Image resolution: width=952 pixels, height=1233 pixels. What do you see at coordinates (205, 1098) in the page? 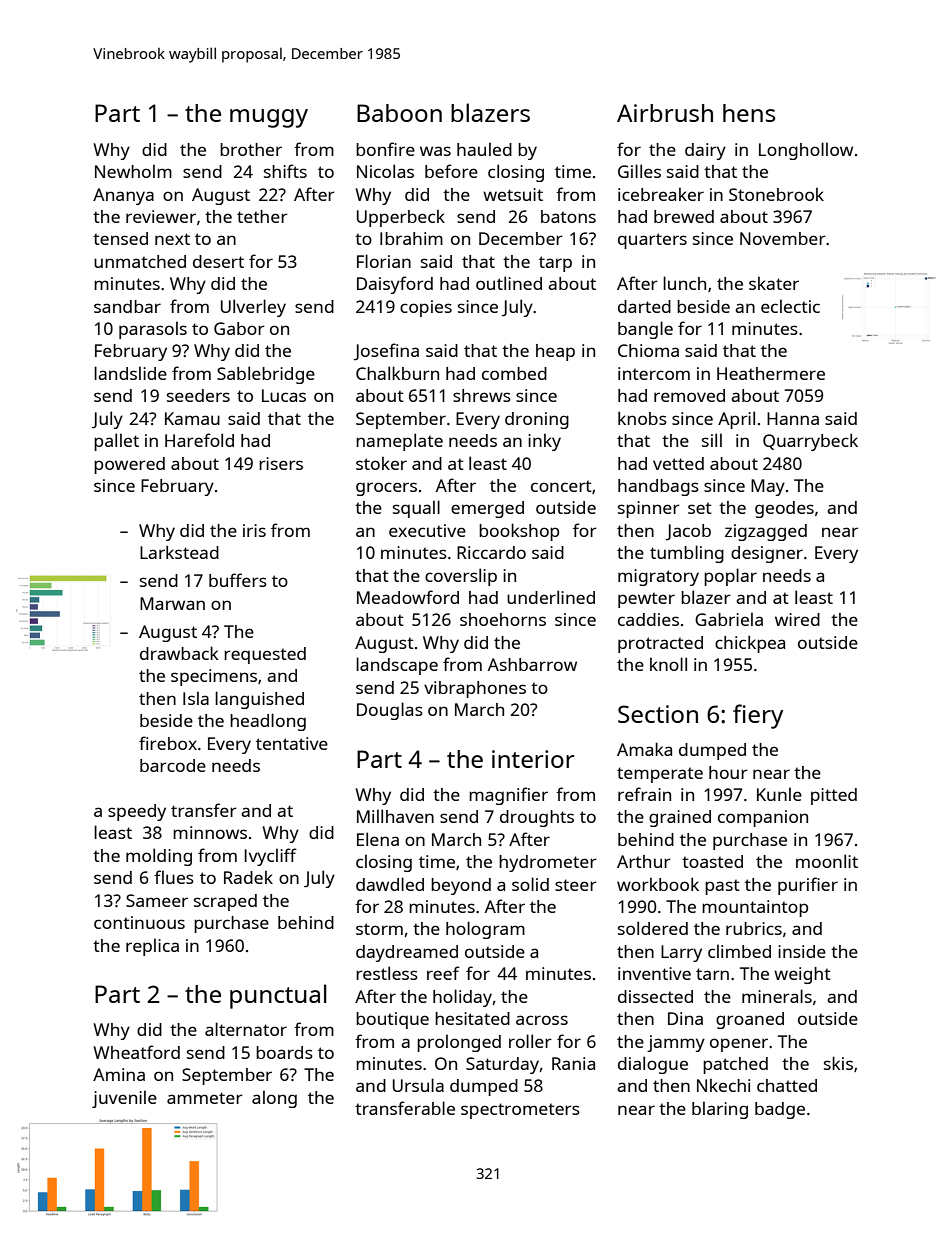
I see `ammeter` at bounding box center [205, 1098].
